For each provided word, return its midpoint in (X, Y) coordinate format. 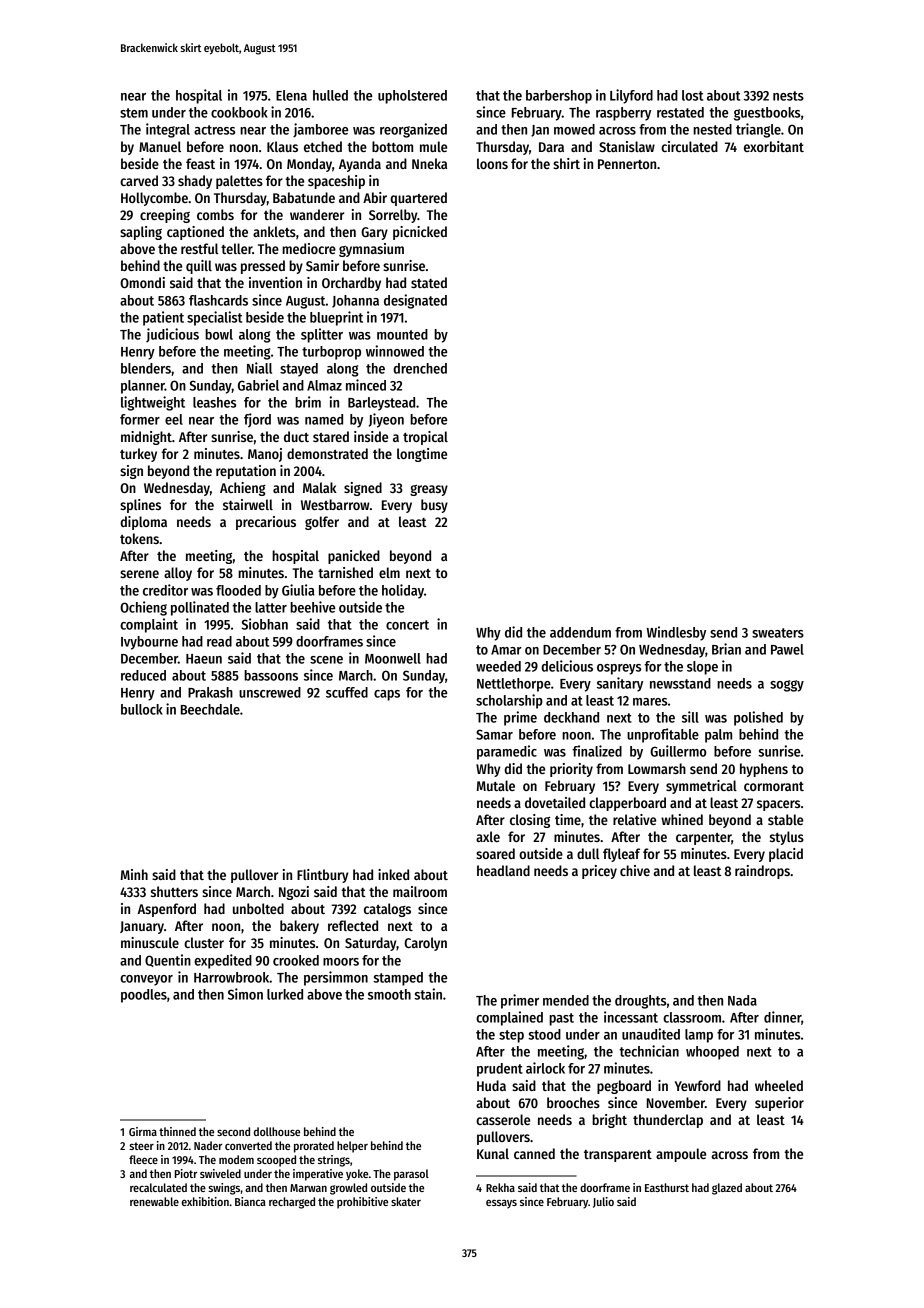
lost (692, 95)
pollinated (200, 608)
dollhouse (277, 1131)
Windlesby (676, 633)
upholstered (412, 97)
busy (434, 506)
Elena (291, 95)
